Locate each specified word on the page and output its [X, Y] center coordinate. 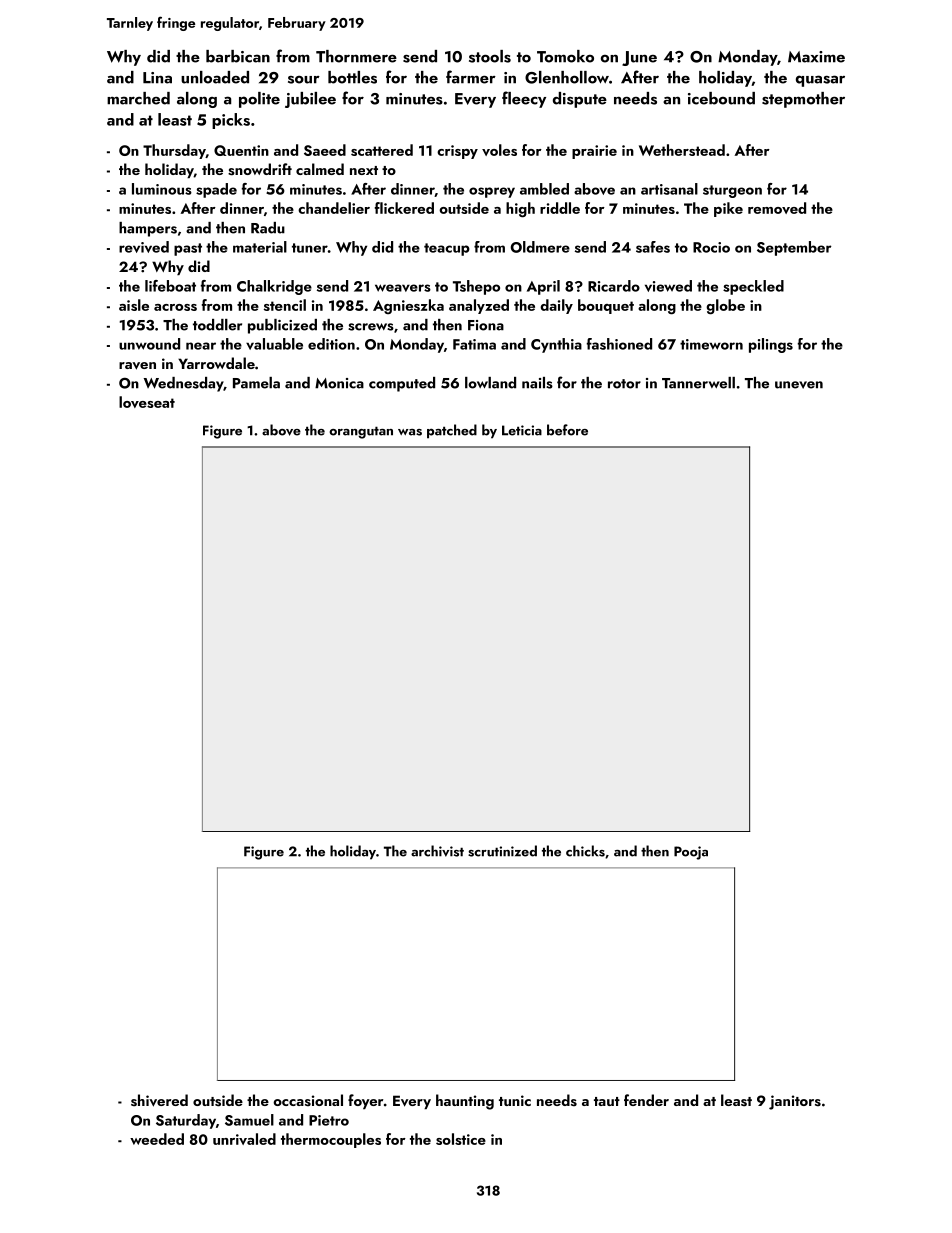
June [639, 58]
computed [402, 384]
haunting [465, 1102]
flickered [404, 208]
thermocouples [331, 1140]
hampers [148, 229]
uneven [799, 385]
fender [646, 1100]
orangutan [361, 432]
